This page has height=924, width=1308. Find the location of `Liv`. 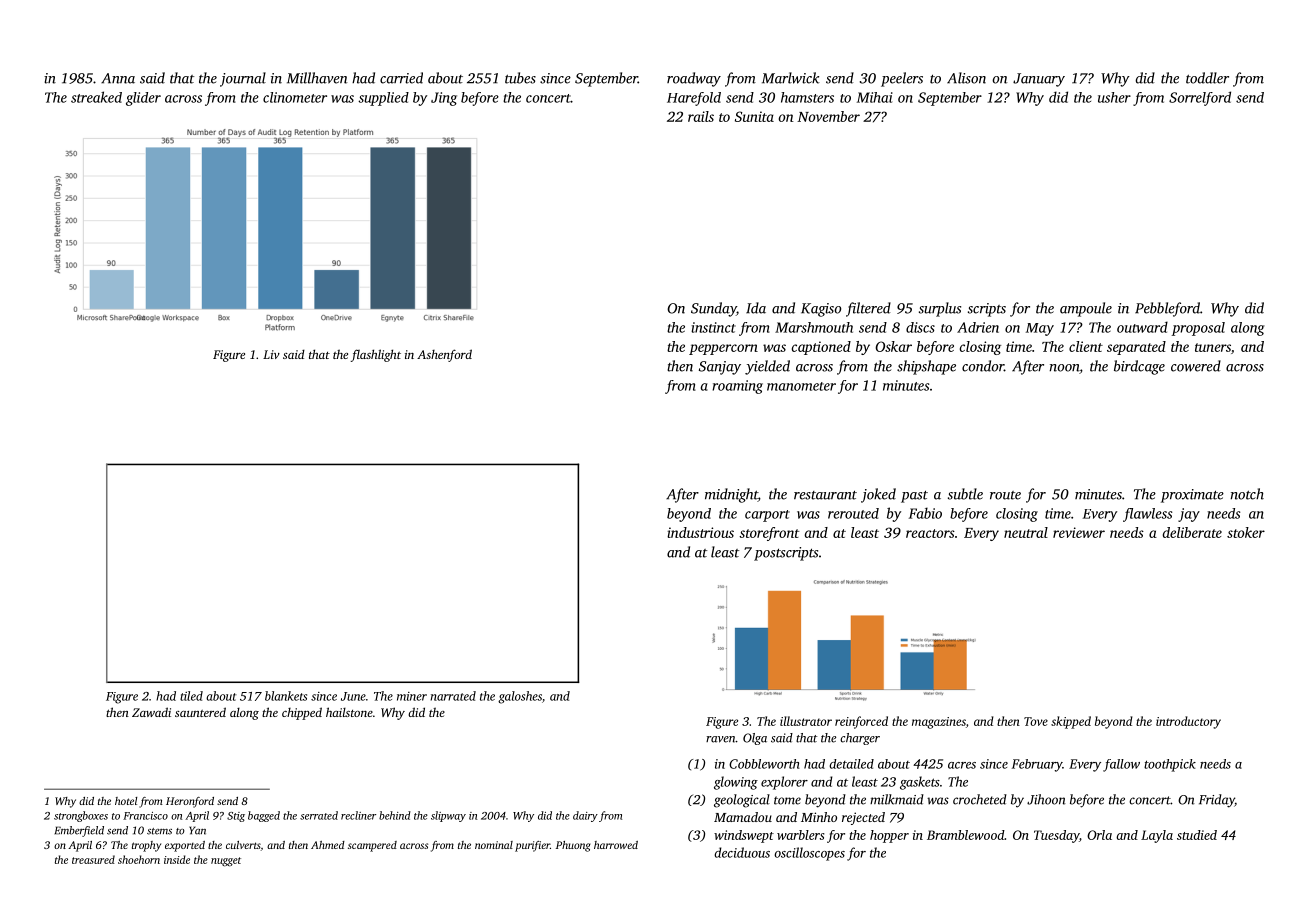

Liv is located at coordinates (271, 354).
